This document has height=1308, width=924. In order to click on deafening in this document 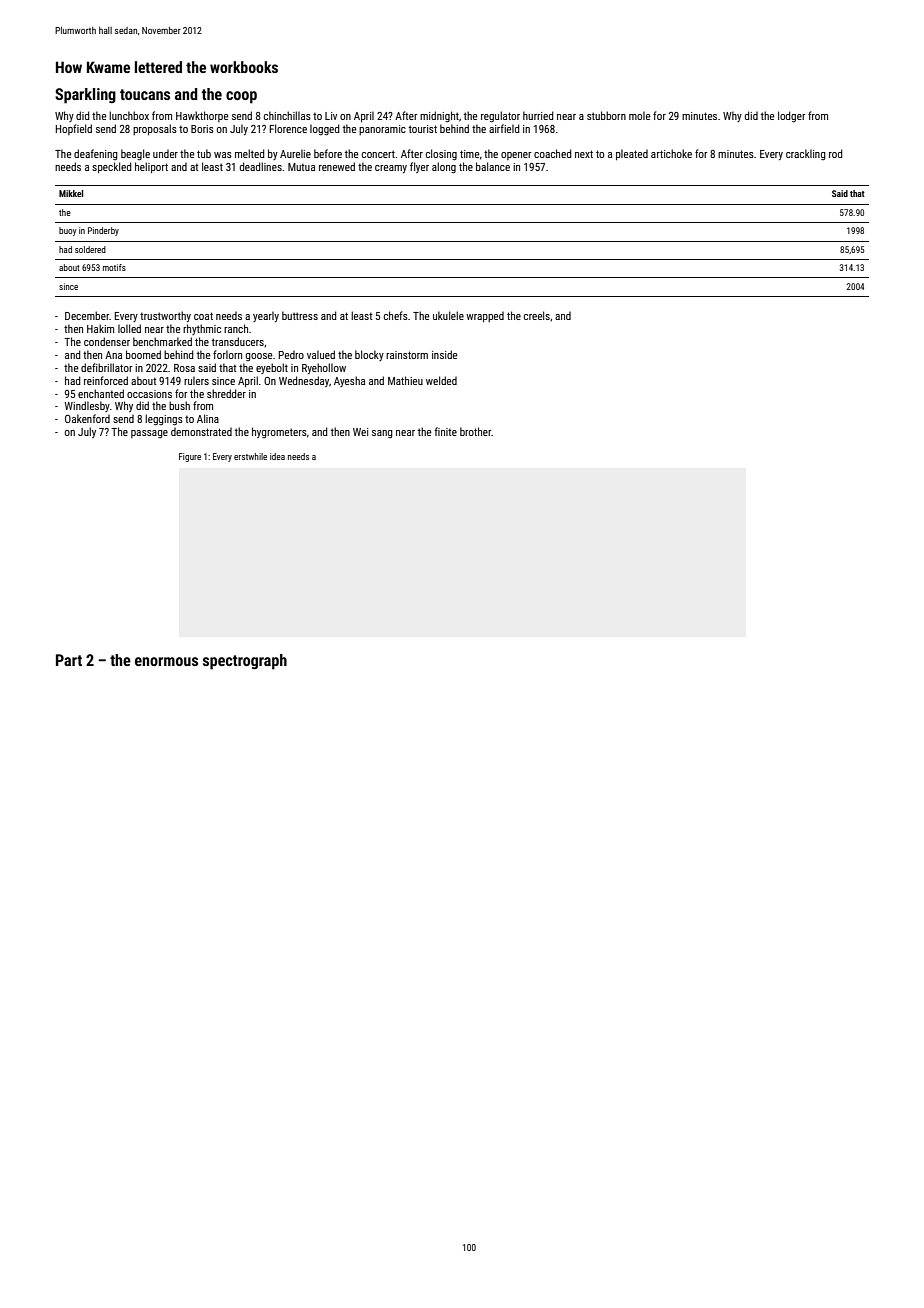, I will do `click(96, 154)`.
